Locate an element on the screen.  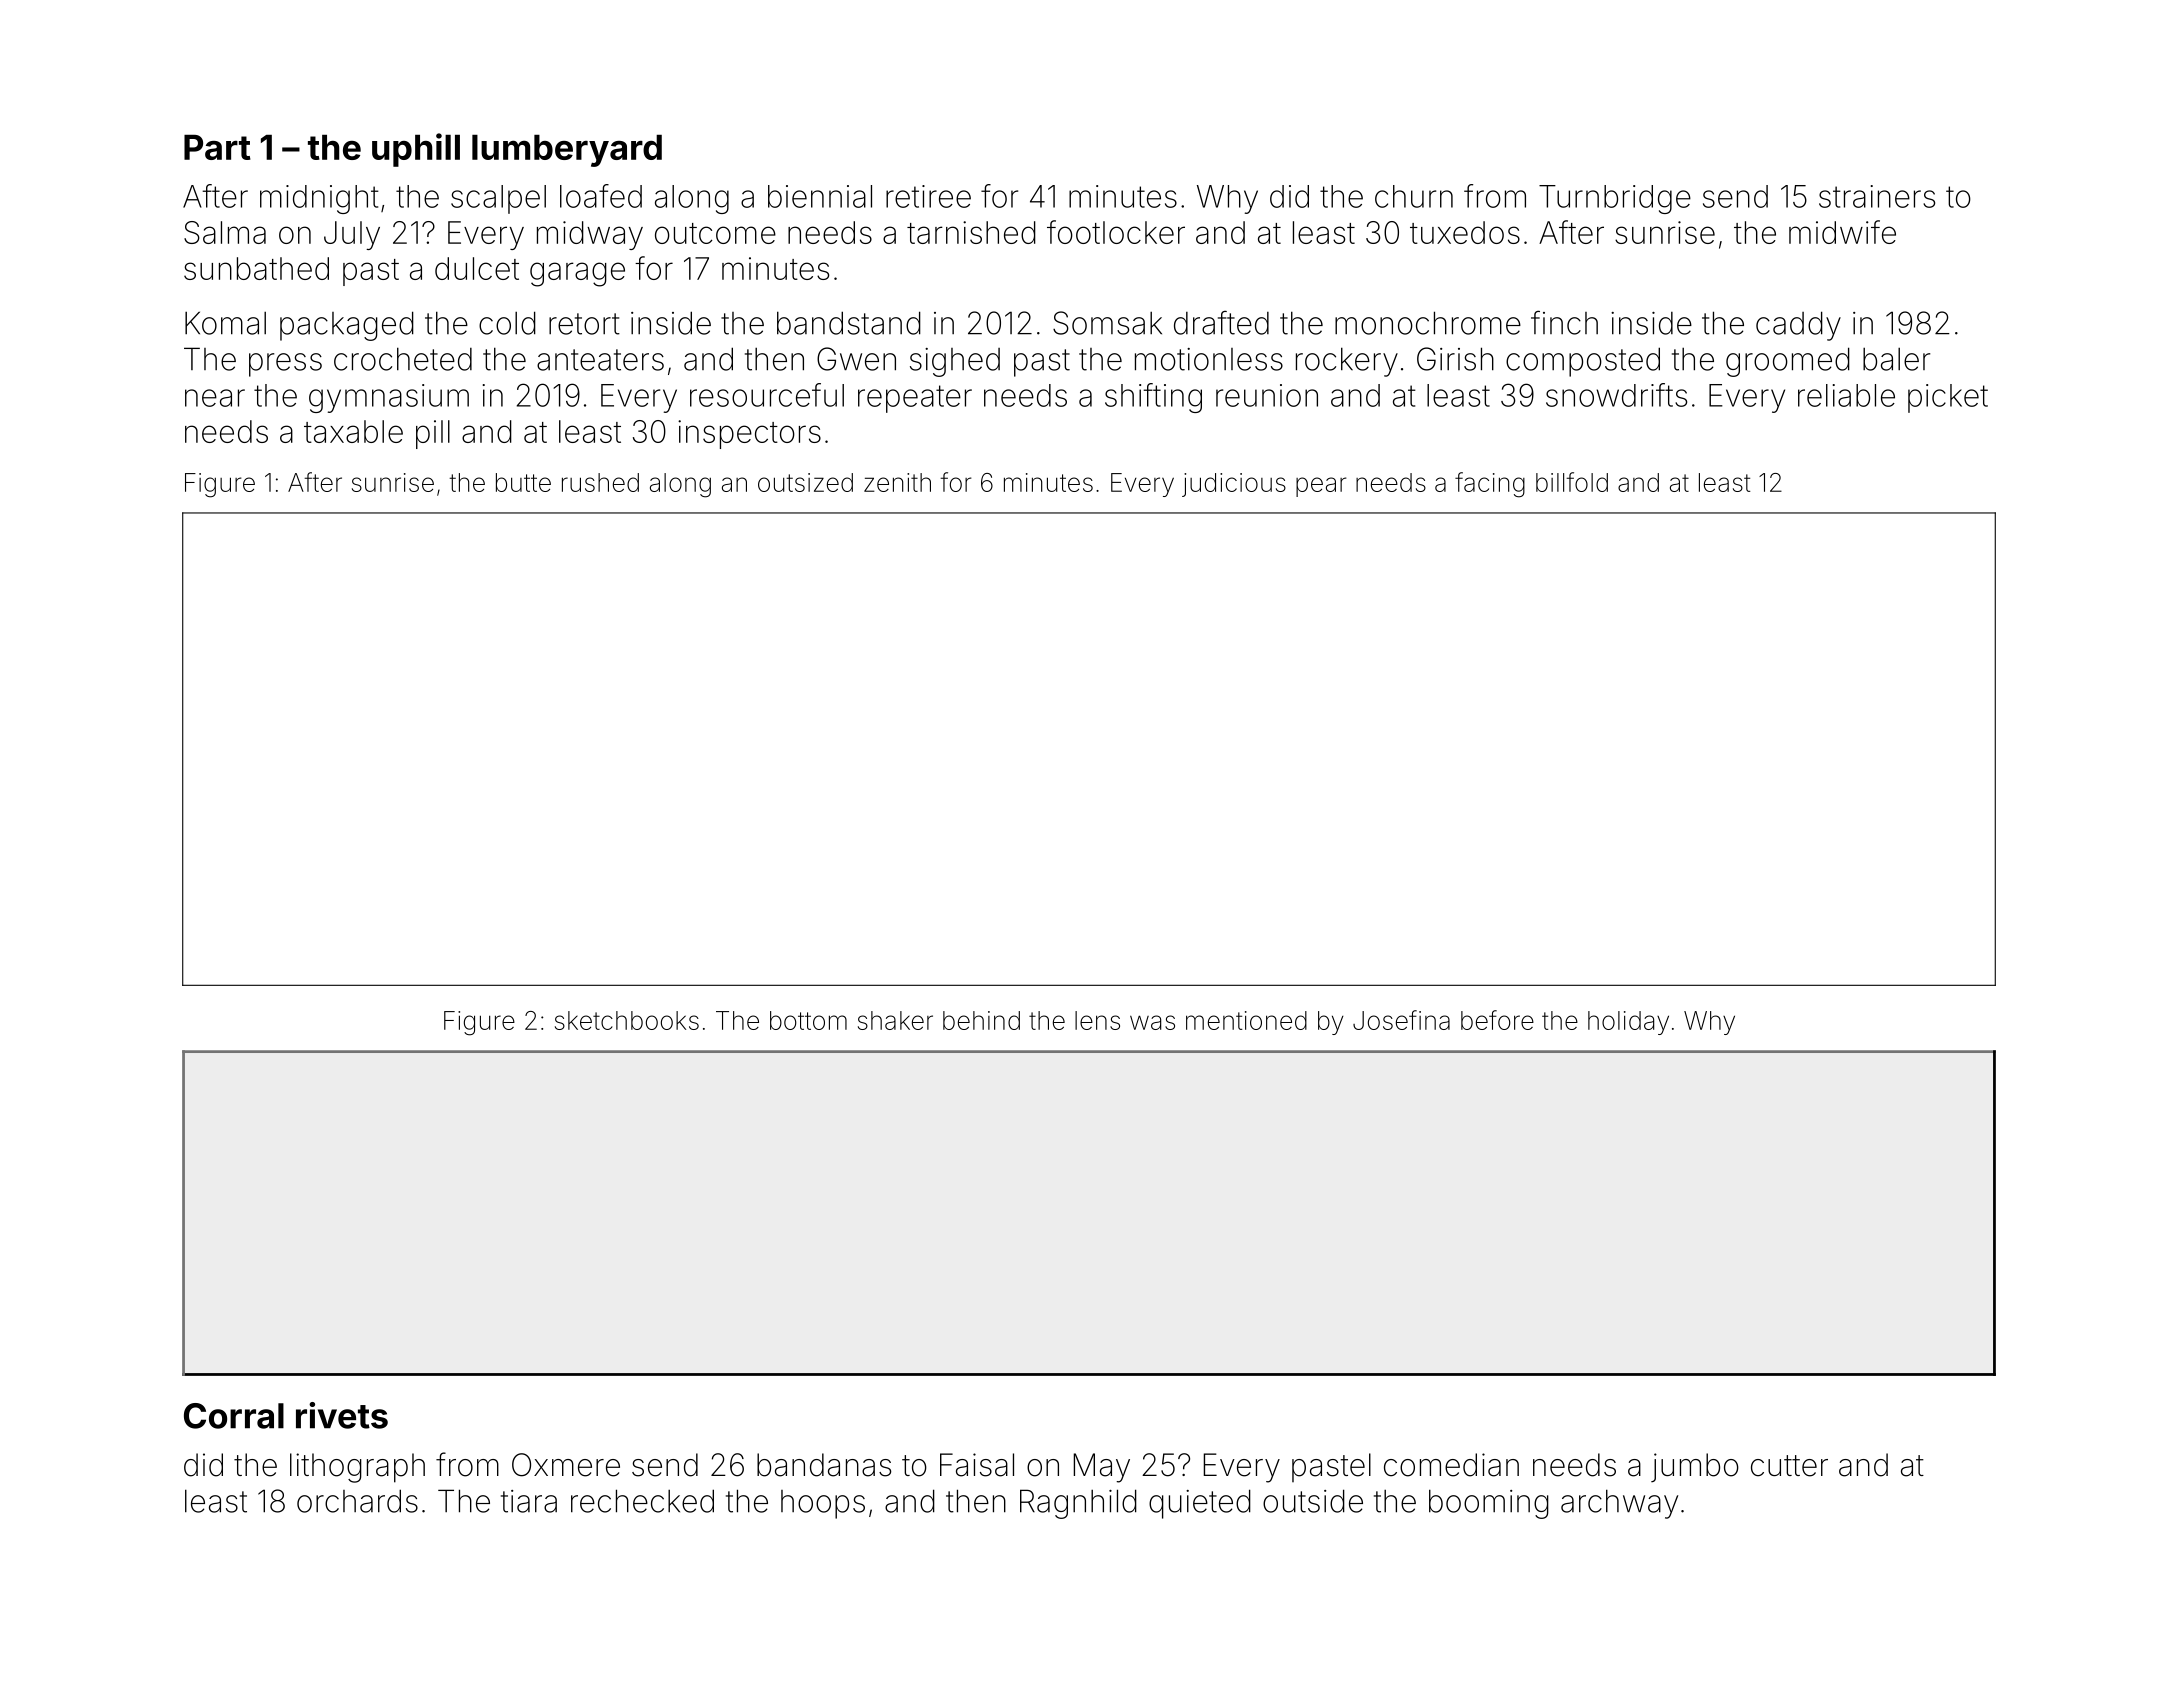
Corral is located at coordinates (234, 1416).
